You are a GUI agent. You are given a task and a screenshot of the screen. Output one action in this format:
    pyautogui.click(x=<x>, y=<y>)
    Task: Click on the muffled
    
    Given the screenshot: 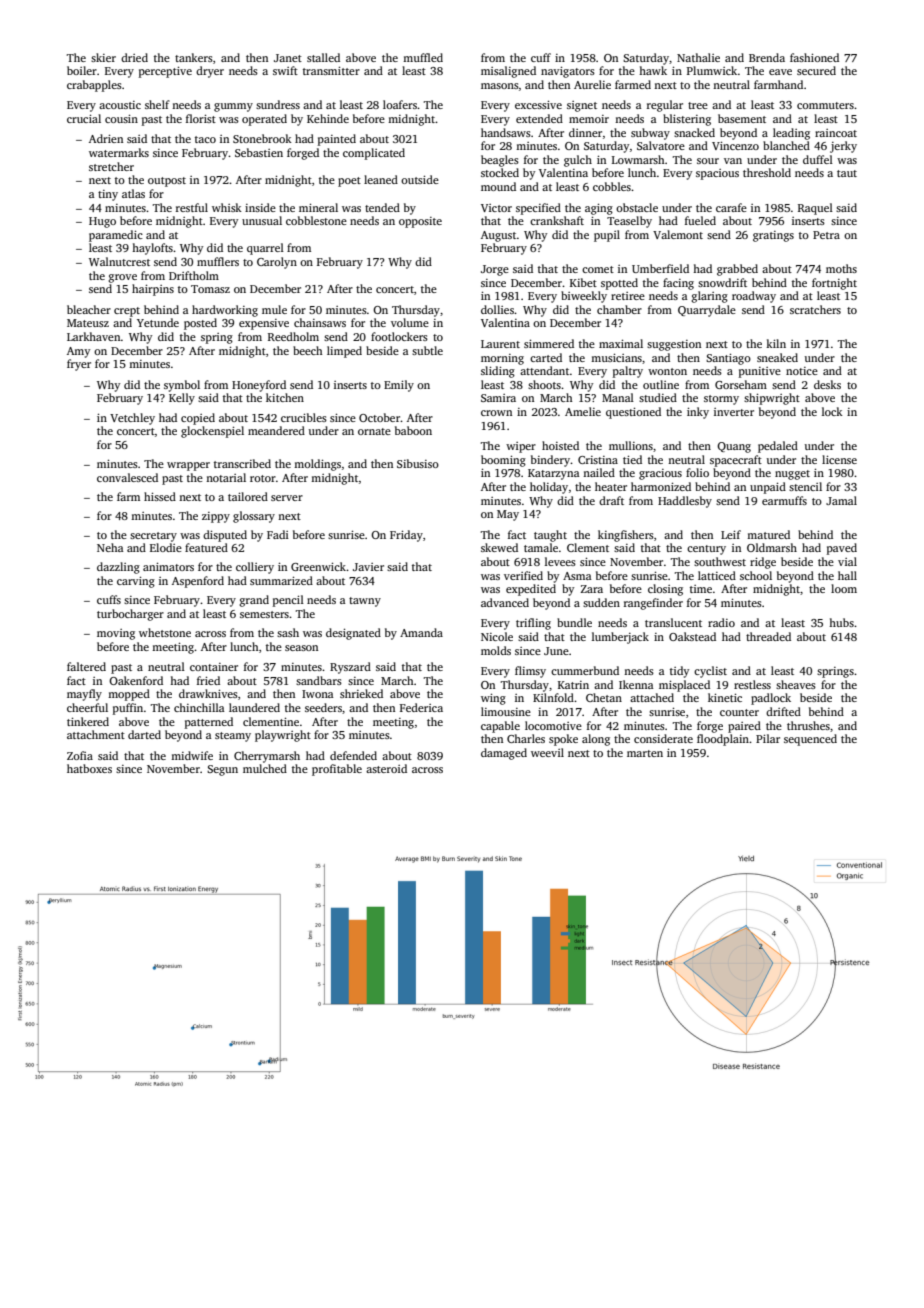 What is the action you would take?
    pyautogui.click(x=423, y=57)
